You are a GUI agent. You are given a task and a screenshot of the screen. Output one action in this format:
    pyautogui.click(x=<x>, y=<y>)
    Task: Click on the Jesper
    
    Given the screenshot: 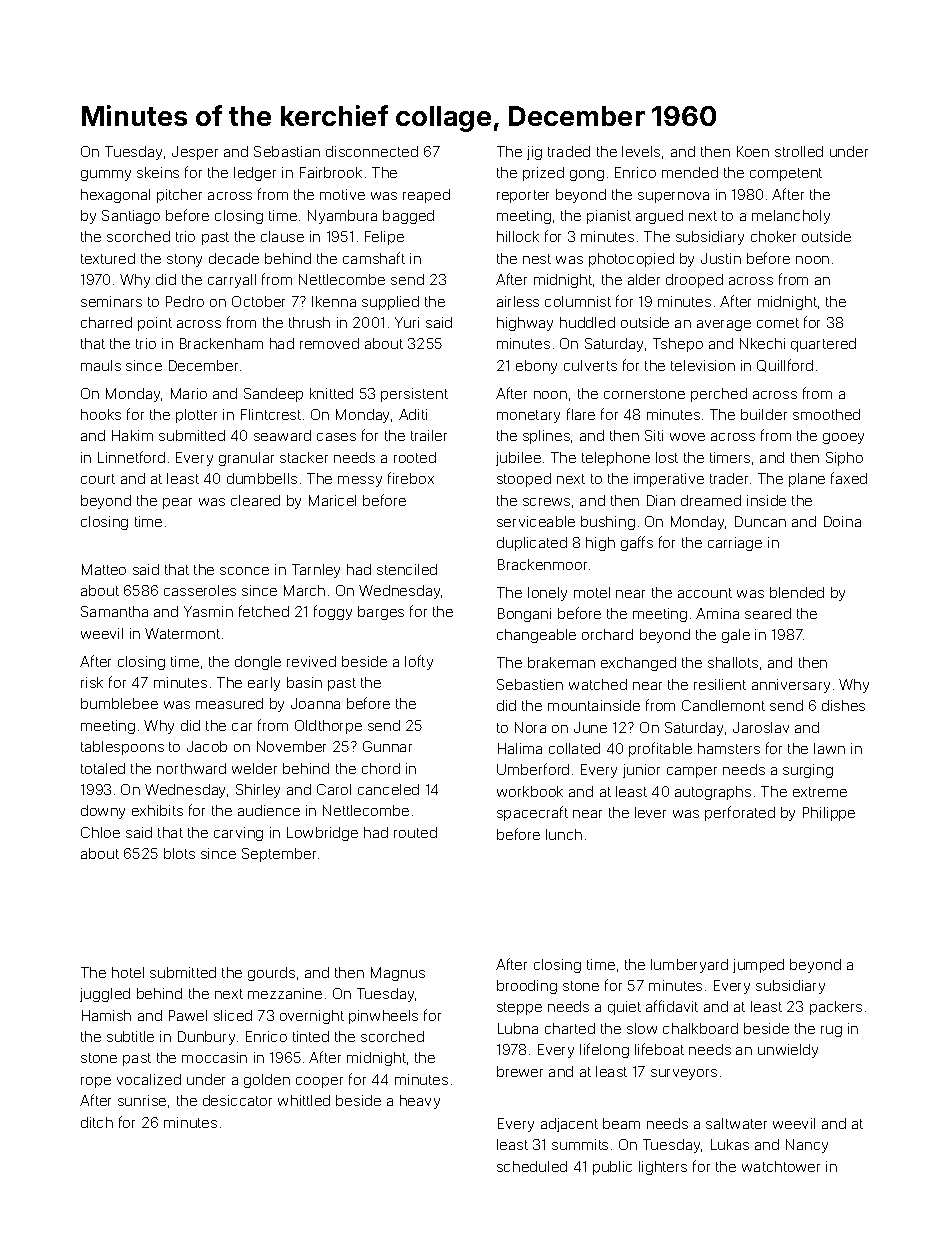 What is the action you would take?
    pyautogui.click(x=195, y=153)
